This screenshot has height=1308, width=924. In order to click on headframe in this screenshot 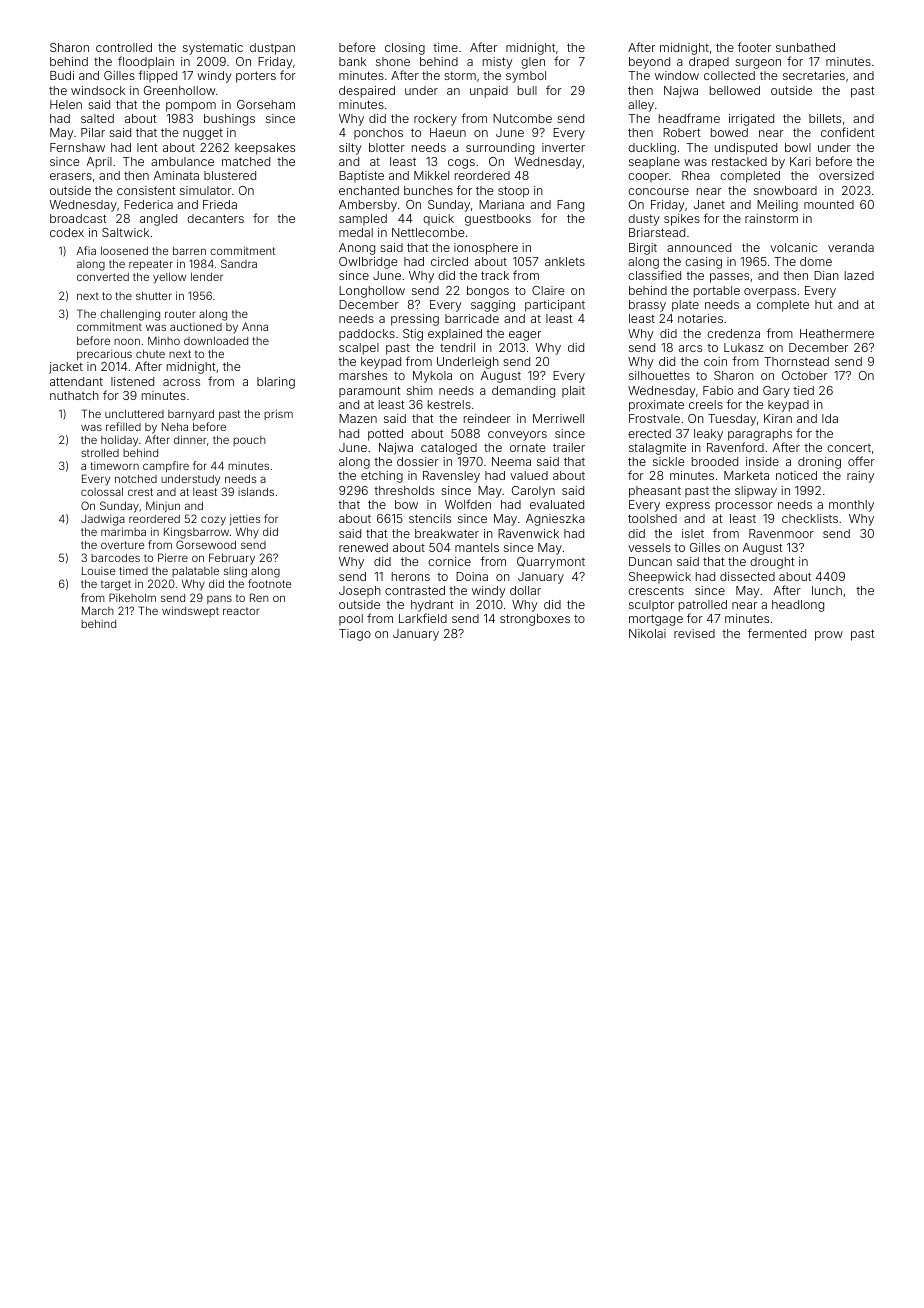, I will do `click(689, 118)`.
